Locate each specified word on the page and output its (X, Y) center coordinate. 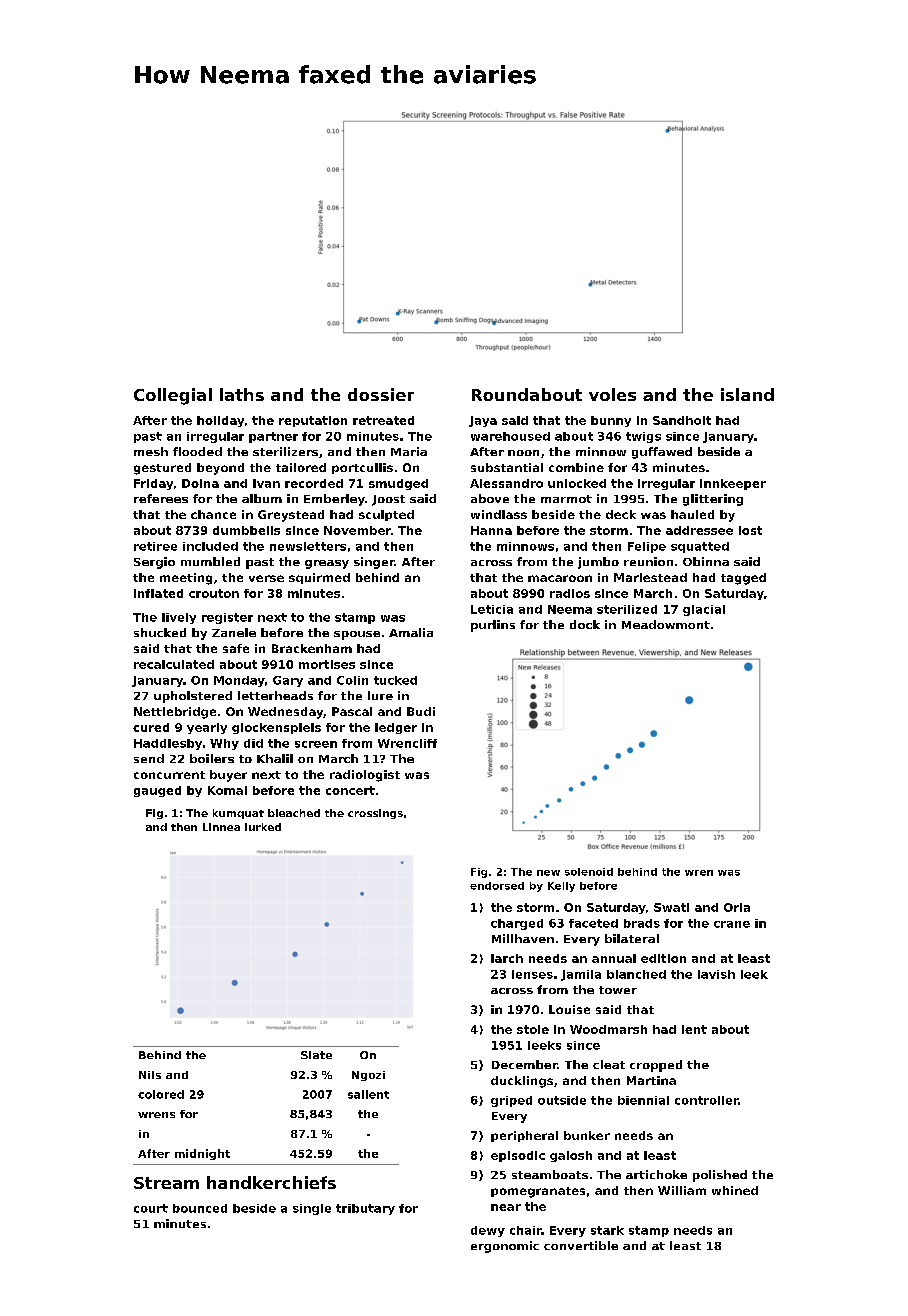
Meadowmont (666, 624)
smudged (398, 484)
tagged (743, 579)
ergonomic (505, 1247)
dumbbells (246, 530)
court (151, 1208)
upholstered (193, 697)
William (682, 1190)
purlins (493, 626)
